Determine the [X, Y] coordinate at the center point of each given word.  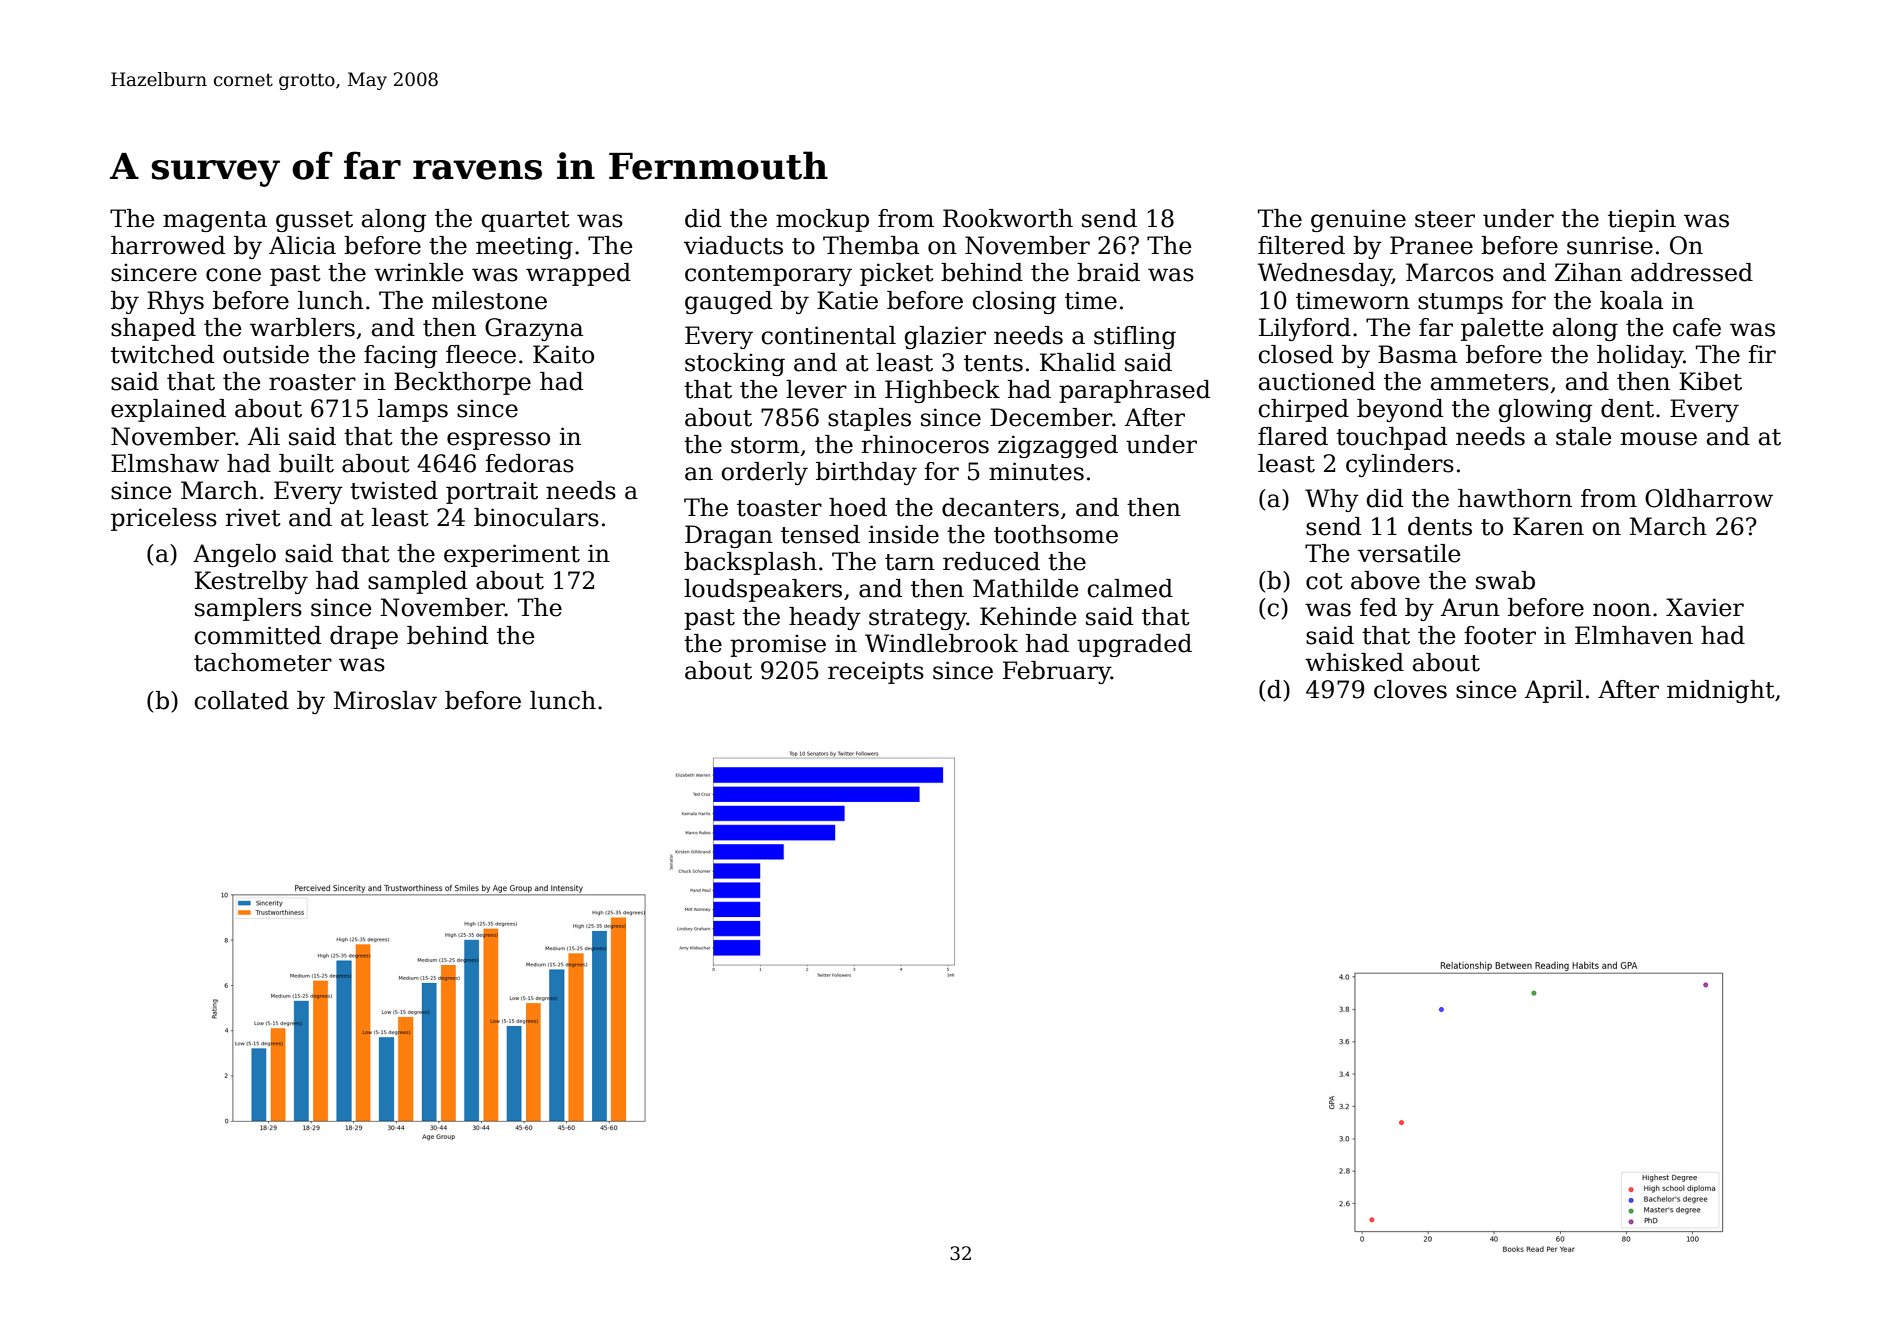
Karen [1548, 526]
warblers [302, 327]
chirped [1304, 410]
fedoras [530, 463]
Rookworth [1008, 218]
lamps [413, 410]
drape [364, 637]
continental [829, 335]
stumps [1460, 303]
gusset [314, 221]
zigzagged [1058, 446]
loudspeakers [763, 590]
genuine [1358, 220]
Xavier [1705, 607]
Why [1332, 500]
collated [242, 700]
